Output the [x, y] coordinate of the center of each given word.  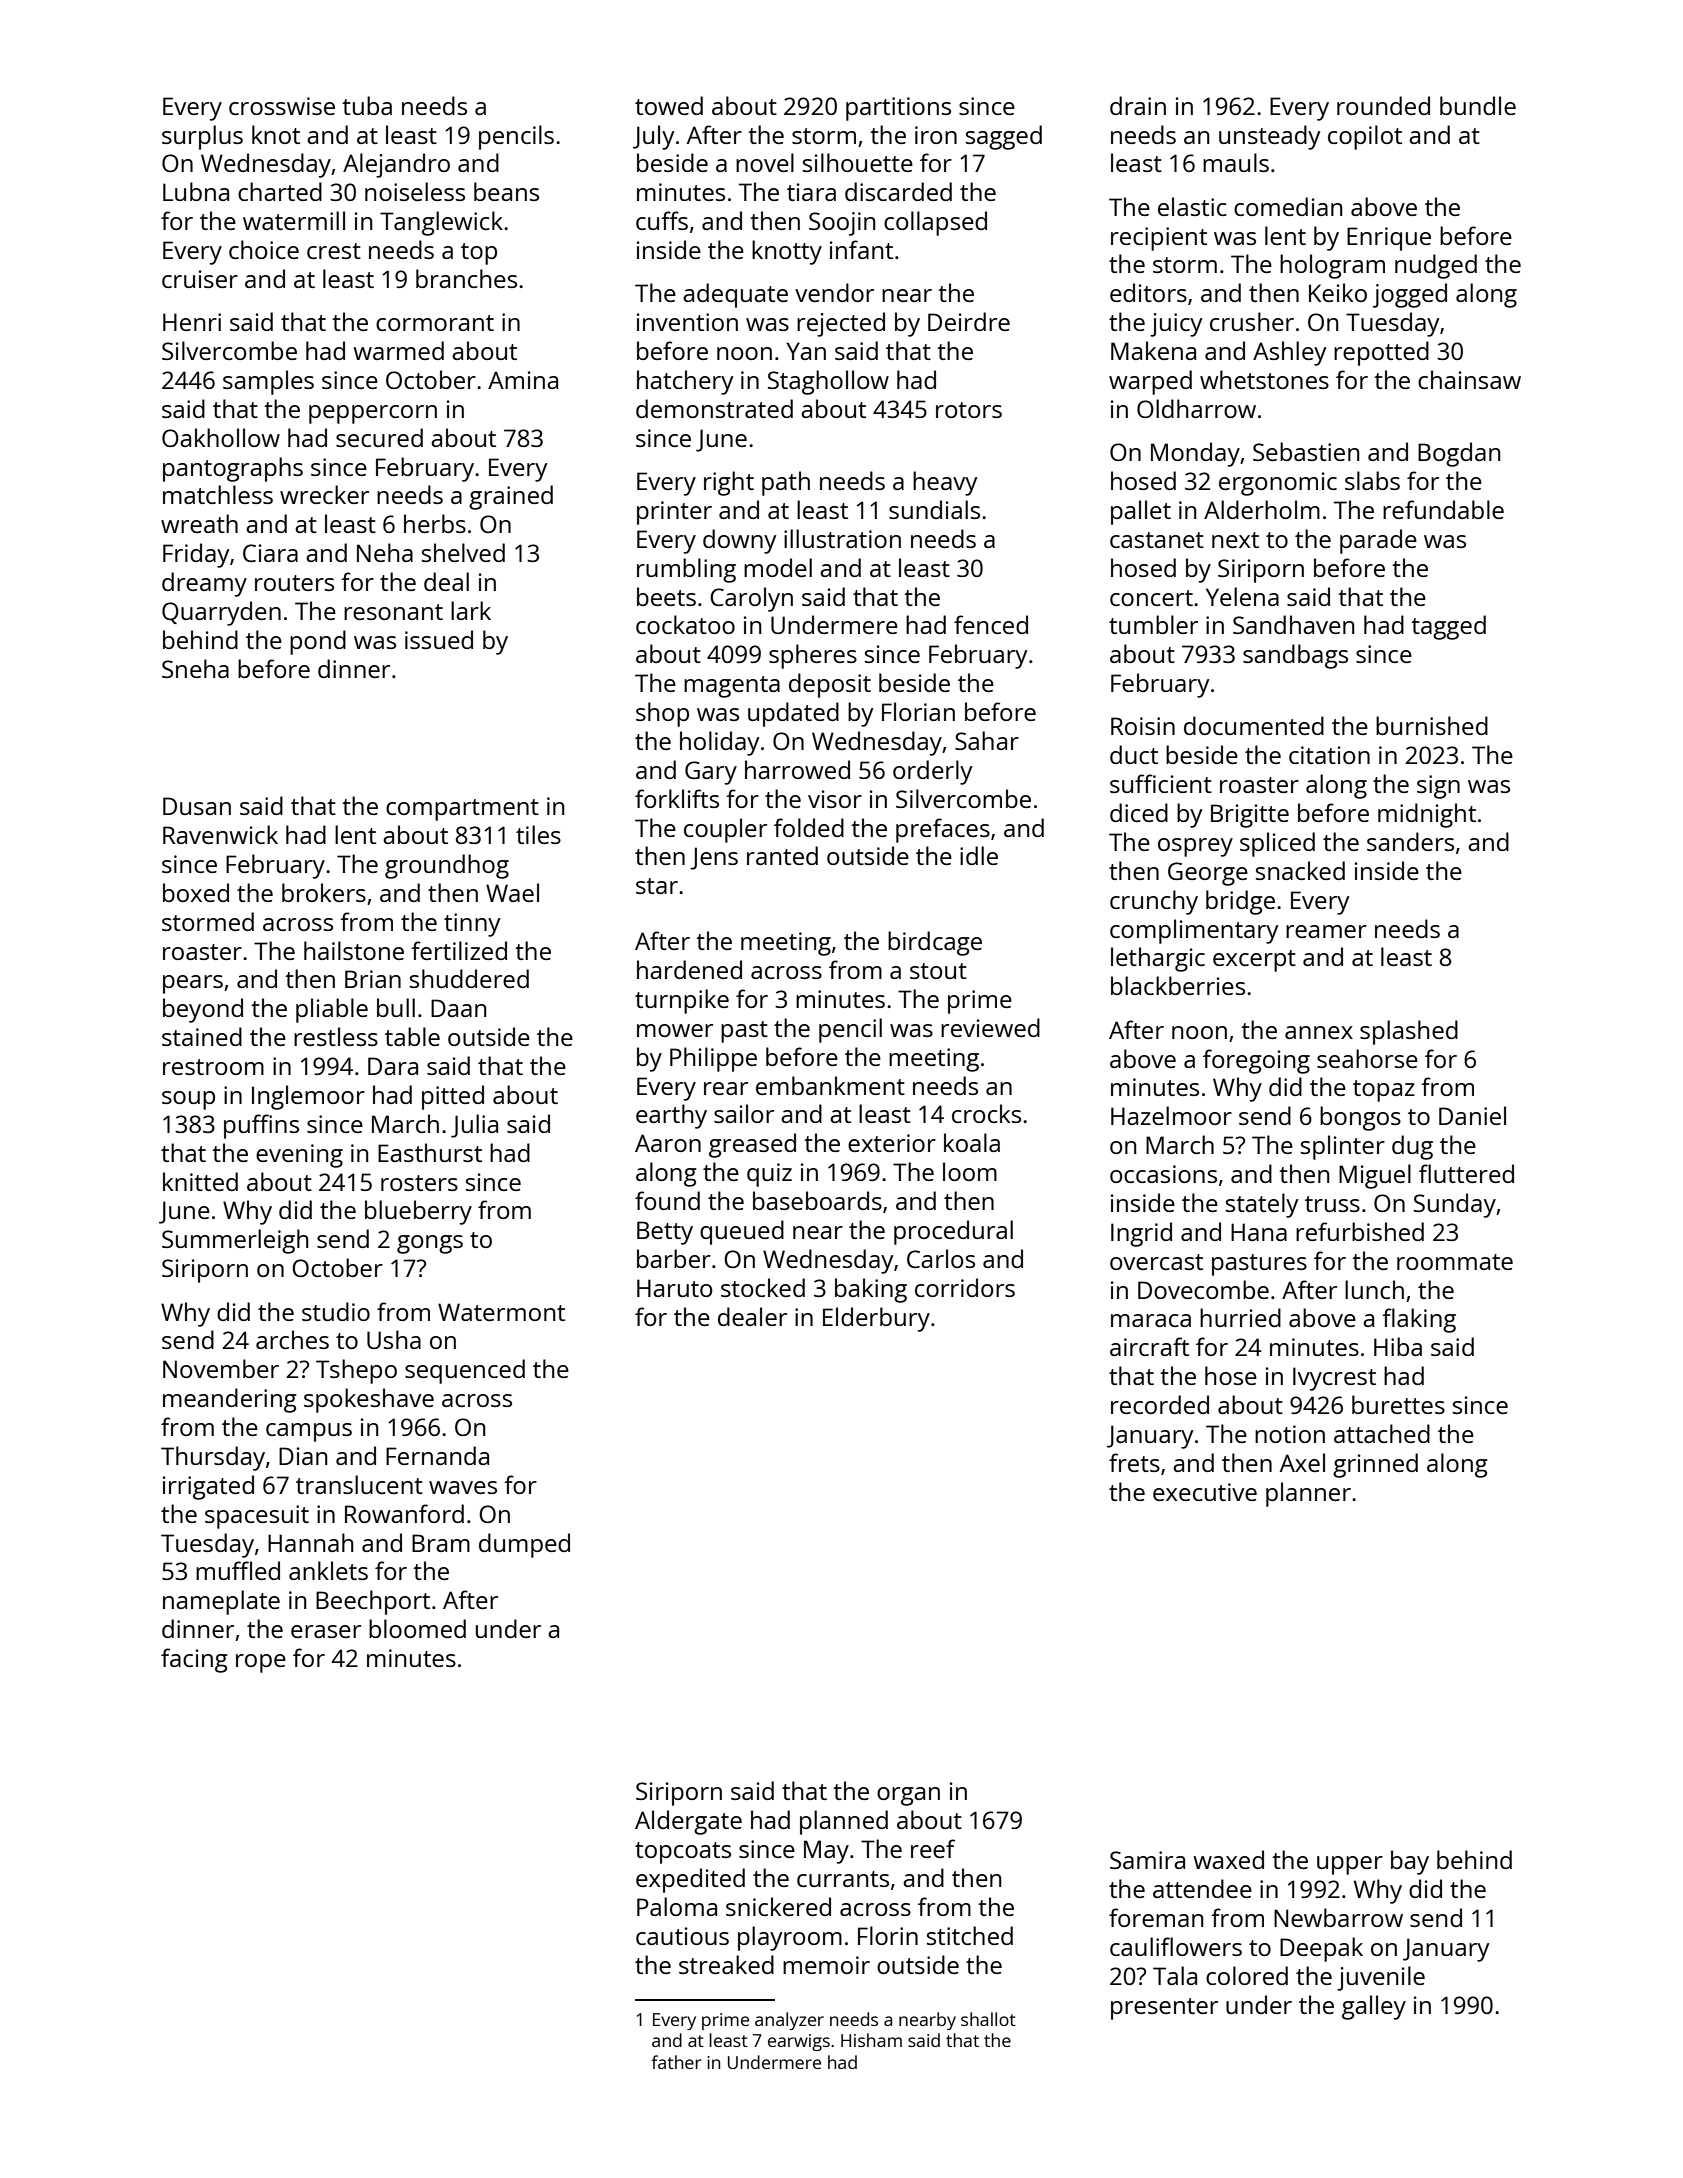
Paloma [677, 1906]
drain [1138, 105]
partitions [898, 109]
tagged [1448, 627]
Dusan [197, 806]
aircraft [1149, 1346]
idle [979, 855]
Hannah [310, 1542]
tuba [367, 105]
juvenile [1381, 1978]
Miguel [1375, 1176]
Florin [888, 1935]
